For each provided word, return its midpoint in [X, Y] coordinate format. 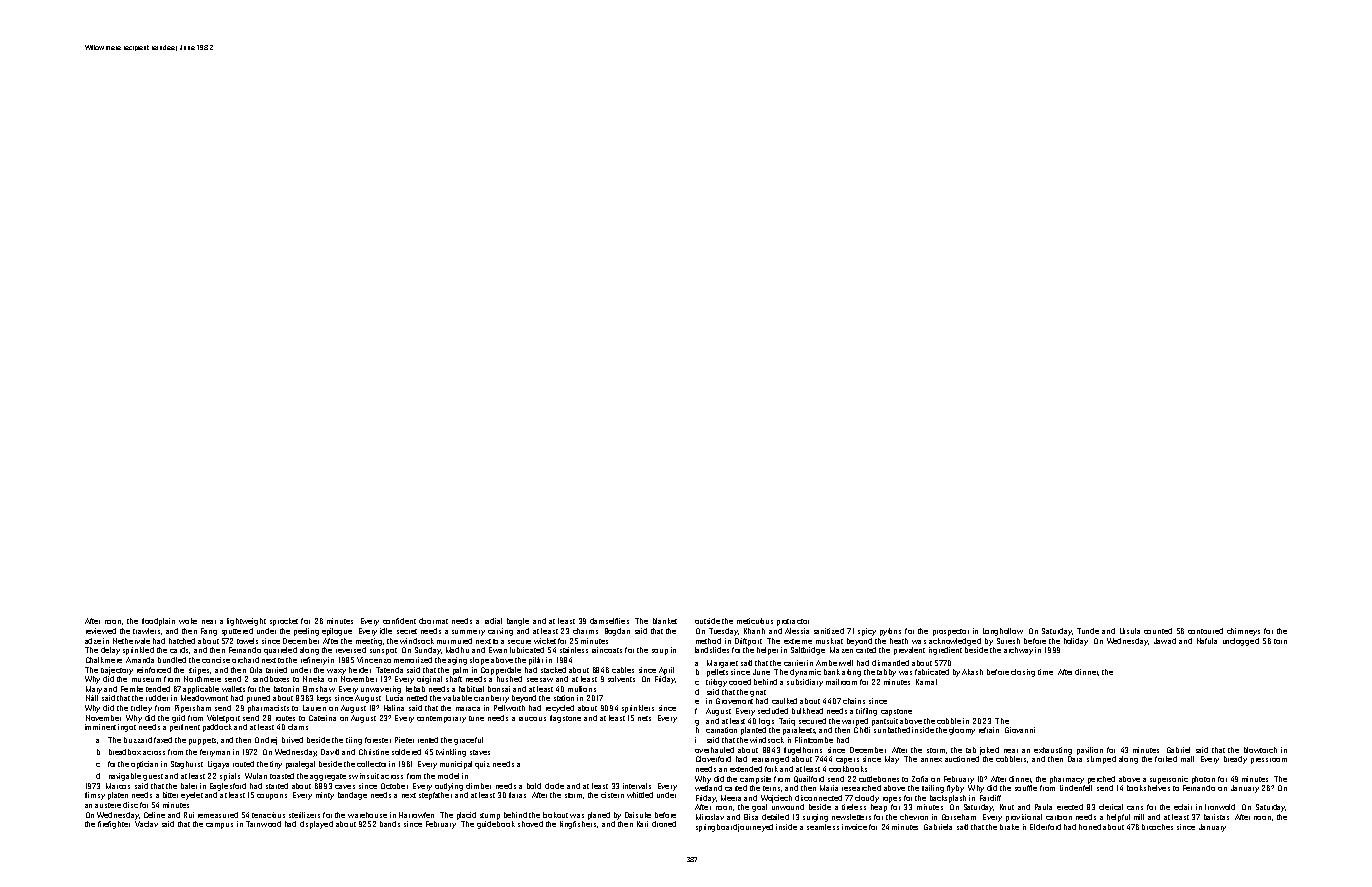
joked [989, 751]
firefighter [114, 825]
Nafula [1207, 641]
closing [1023, 673]
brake [1009, 827]
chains [854, 701]
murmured [454, 641]
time [1045, 672]
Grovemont [734, 701]
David [330, 752]
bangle [518, 622]
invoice [854, 827]
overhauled [714, 750]
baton [282, 689]
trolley [141, 709]
